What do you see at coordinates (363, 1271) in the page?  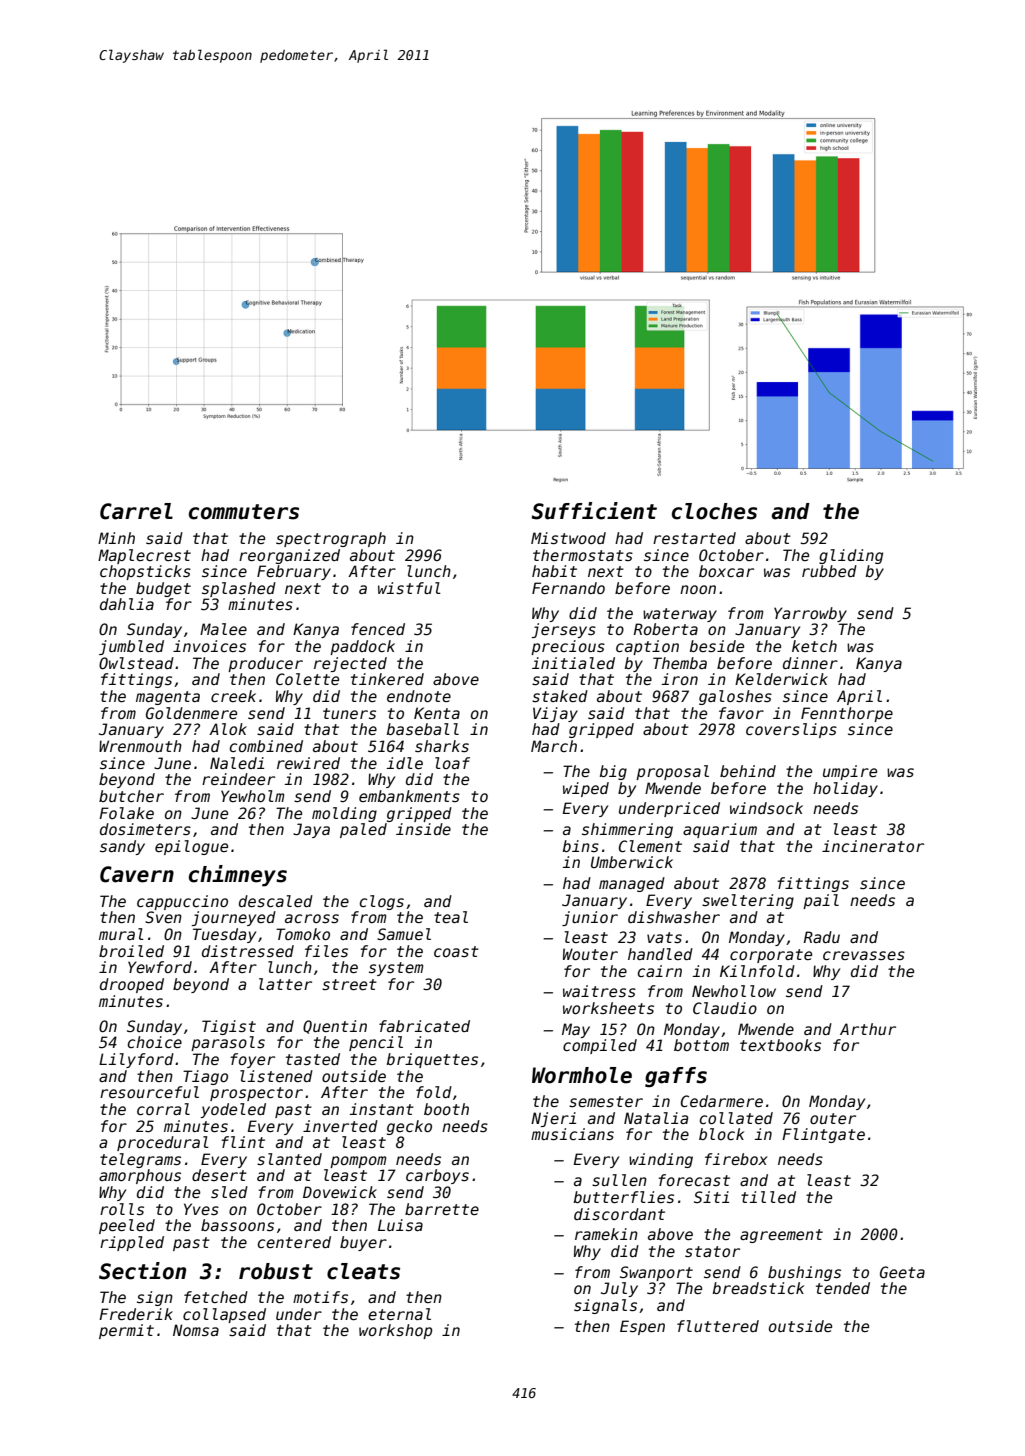 I see `cleats` at bounding box center [363, 1271].
